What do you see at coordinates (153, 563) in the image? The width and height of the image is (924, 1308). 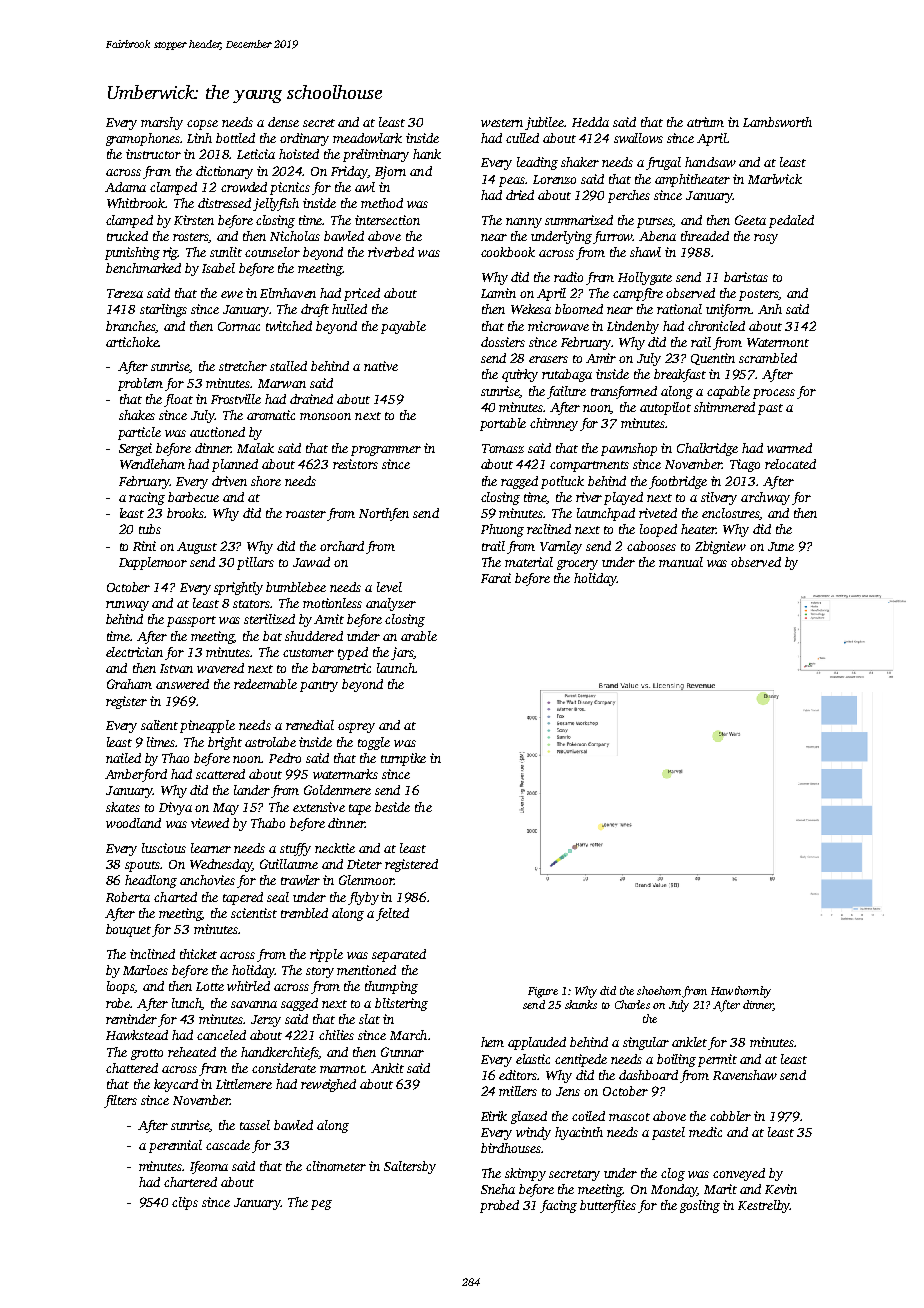 I see `Dapplemoor` at bounding box center [153, 563].
